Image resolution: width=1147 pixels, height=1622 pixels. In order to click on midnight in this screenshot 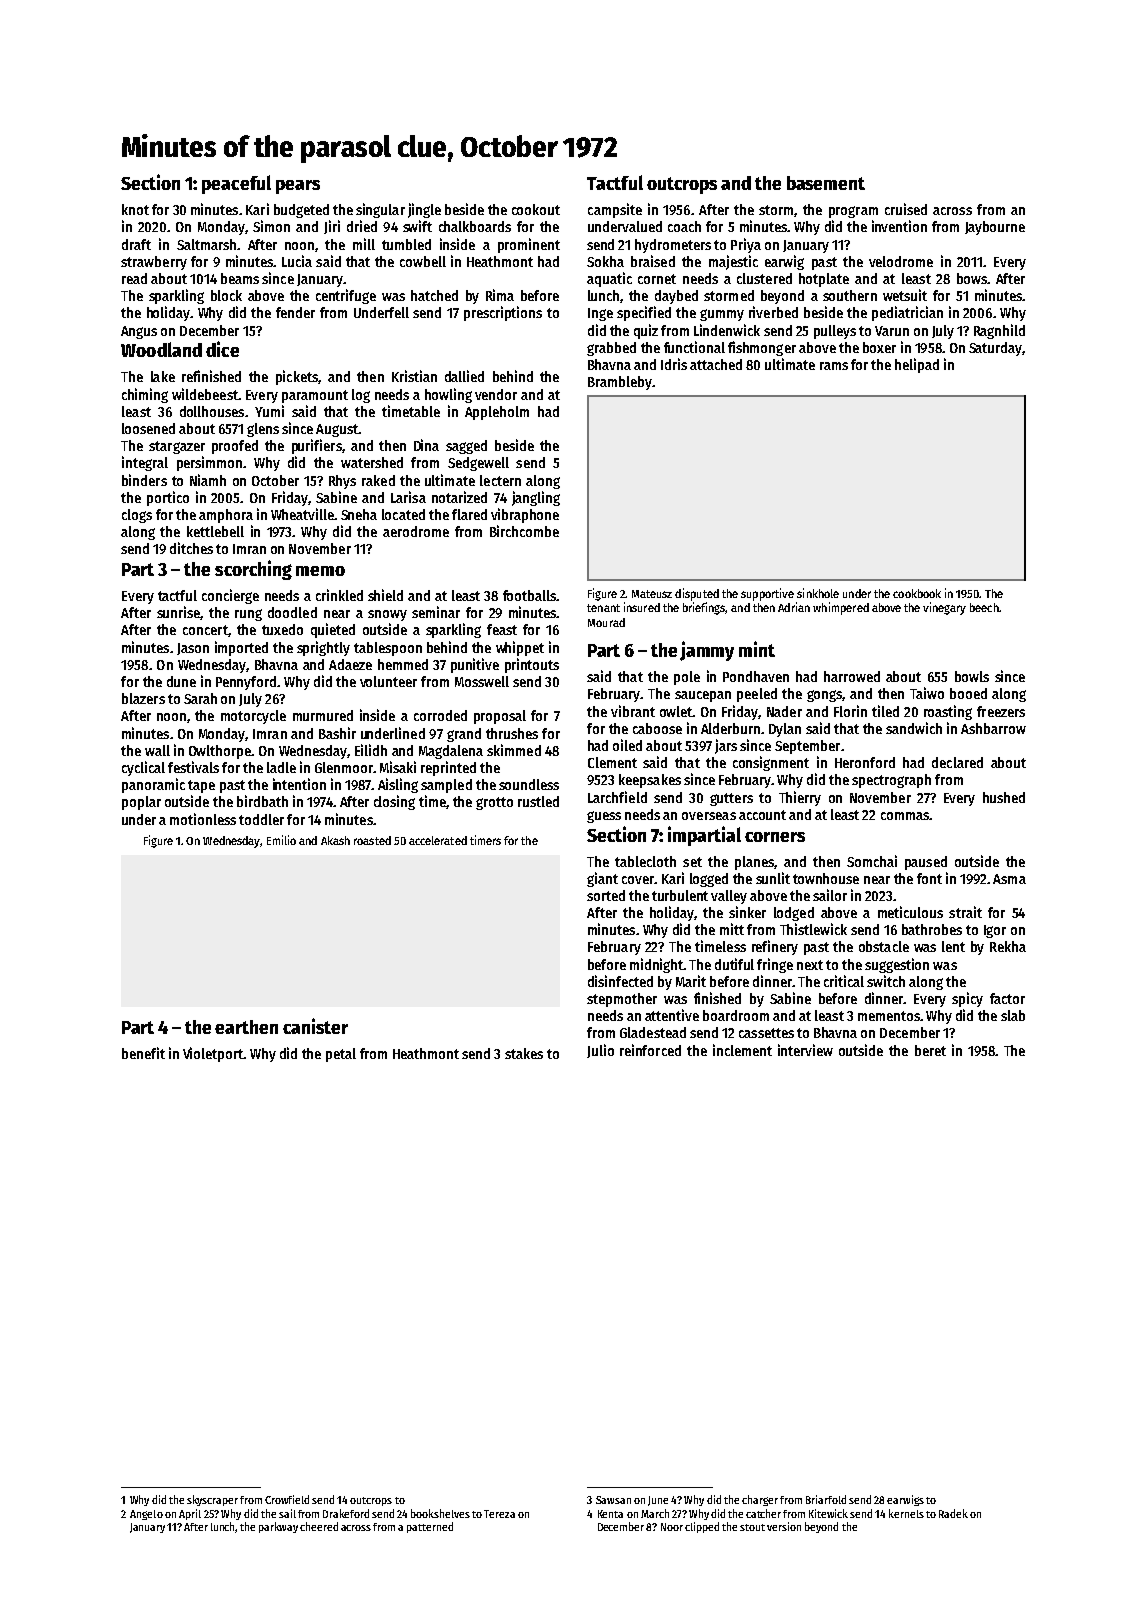, I will do `click(657, 965)`.
